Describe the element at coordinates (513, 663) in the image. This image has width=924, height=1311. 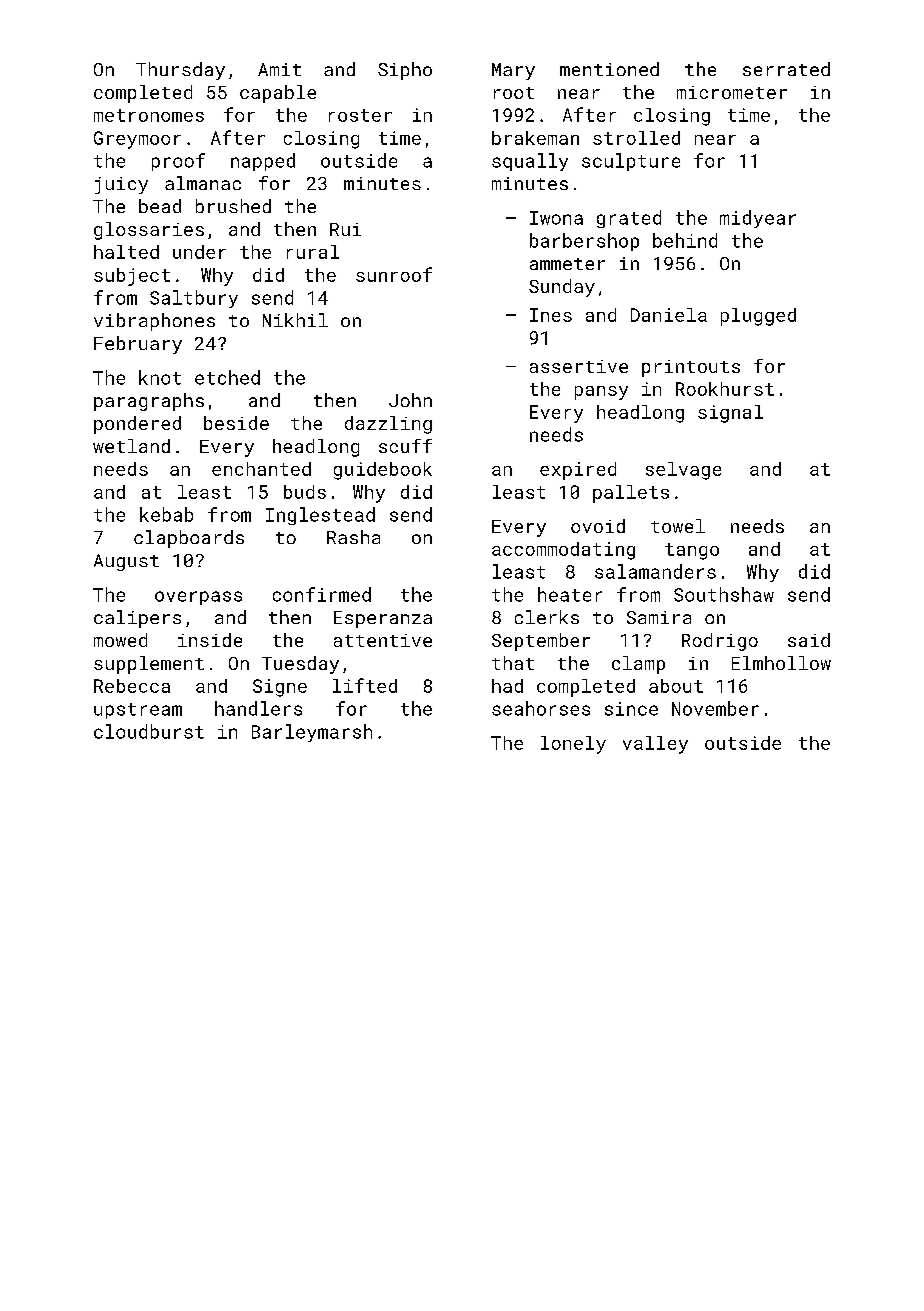
I see `that` at that location.
